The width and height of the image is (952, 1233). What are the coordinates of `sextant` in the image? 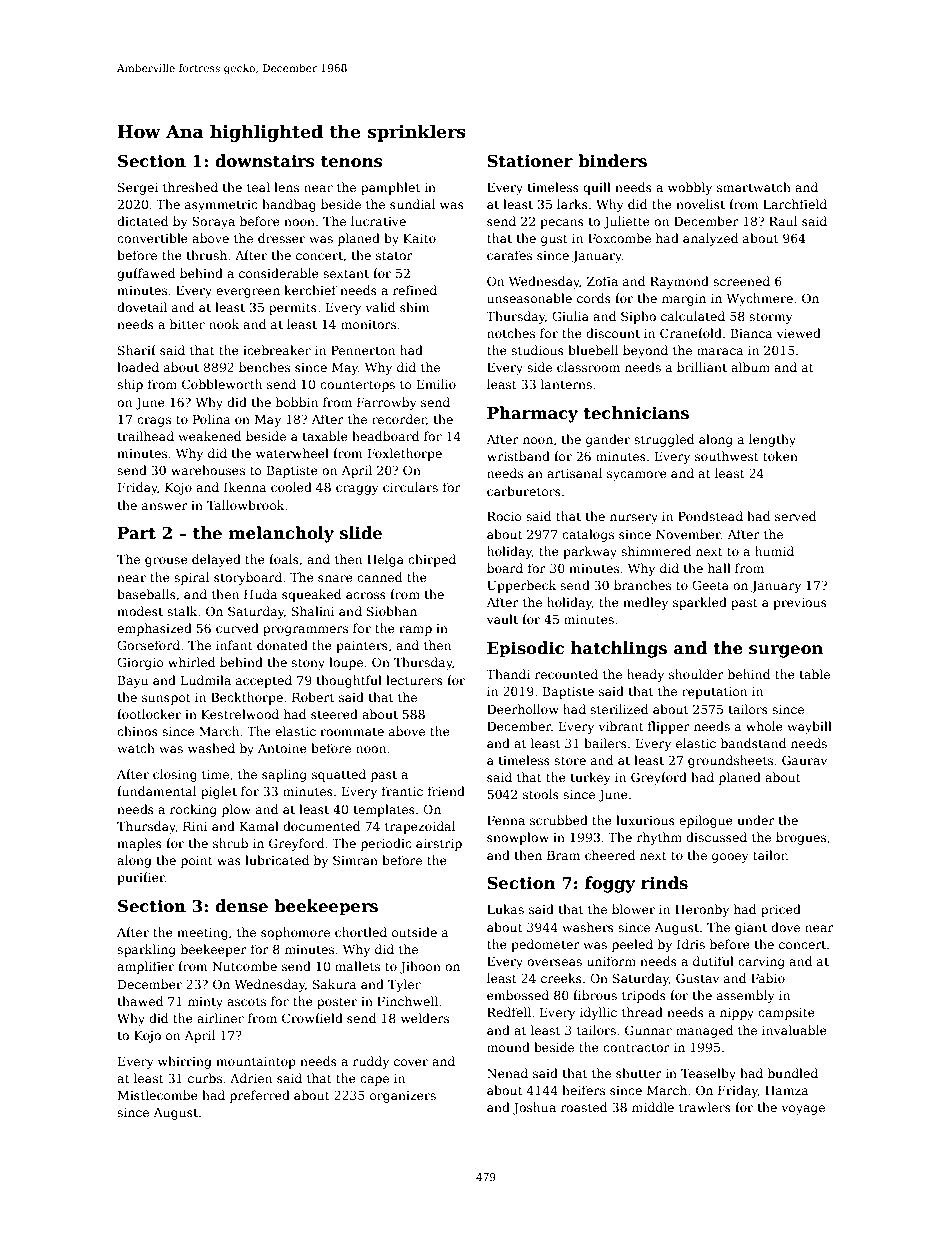 It's located at (346, 273).
